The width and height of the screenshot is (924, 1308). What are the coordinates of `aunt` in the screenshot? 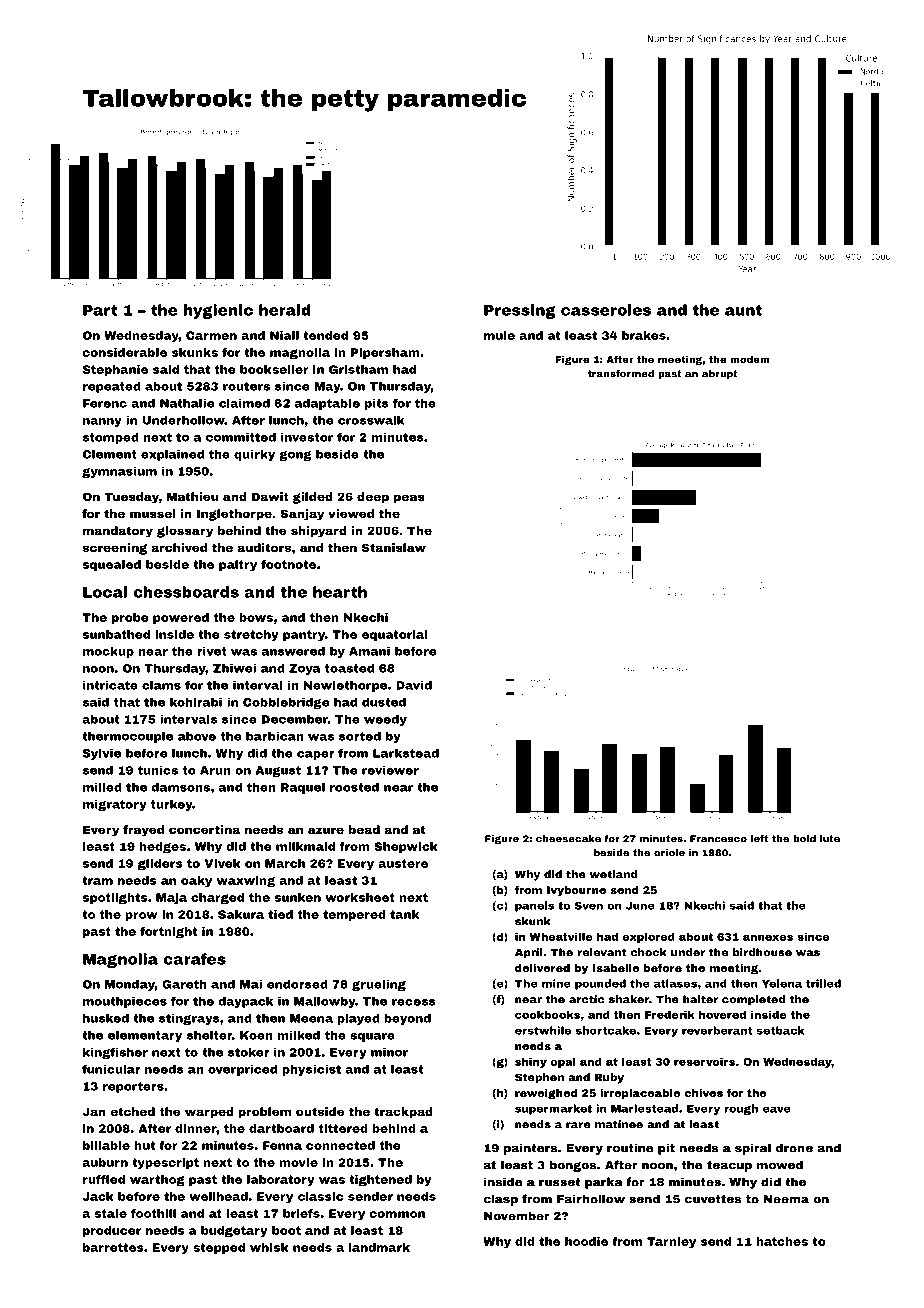 It's located at (743, 310).
